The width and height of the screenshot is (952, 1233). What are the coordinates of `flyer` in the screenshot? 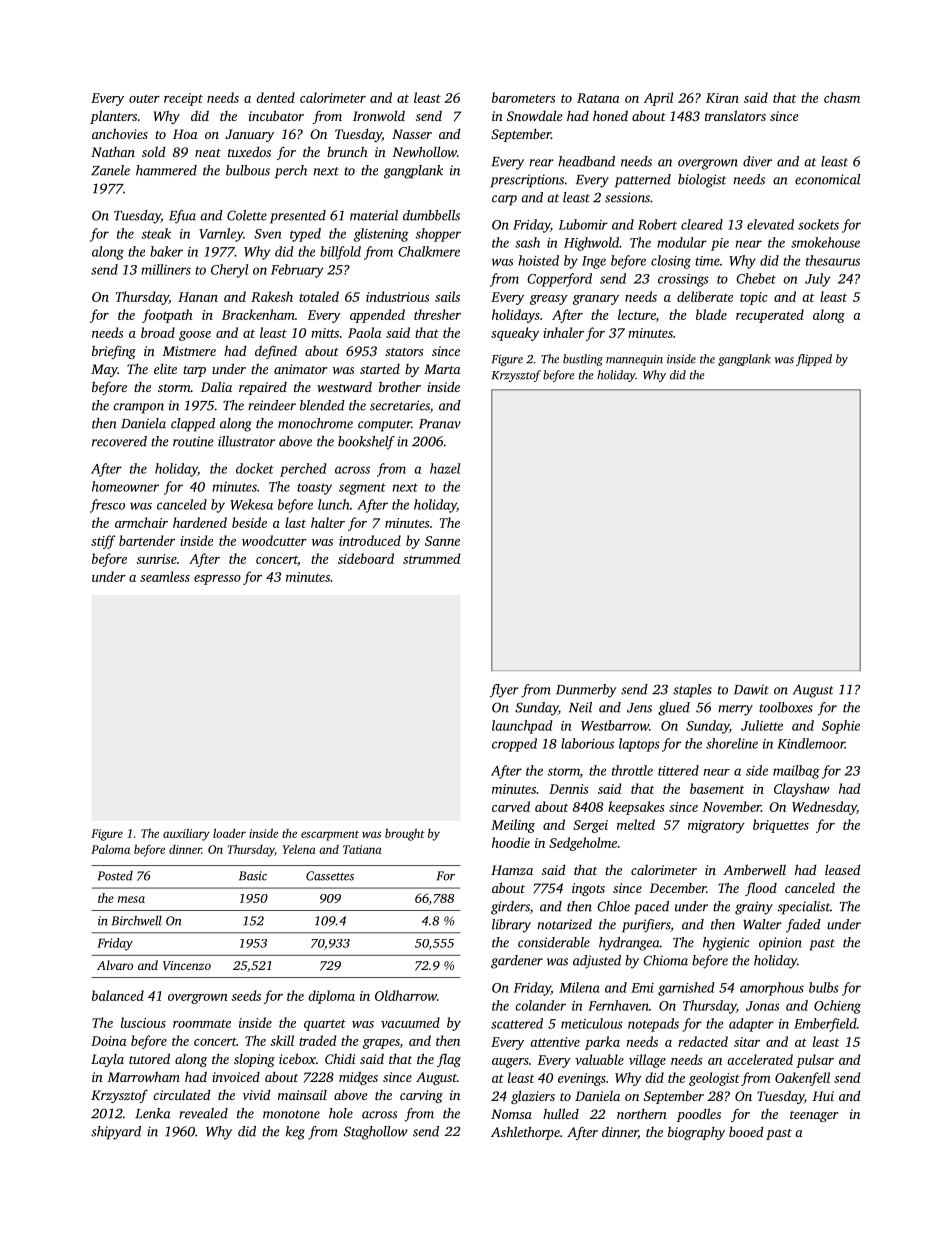 It's located at (504, 691).
